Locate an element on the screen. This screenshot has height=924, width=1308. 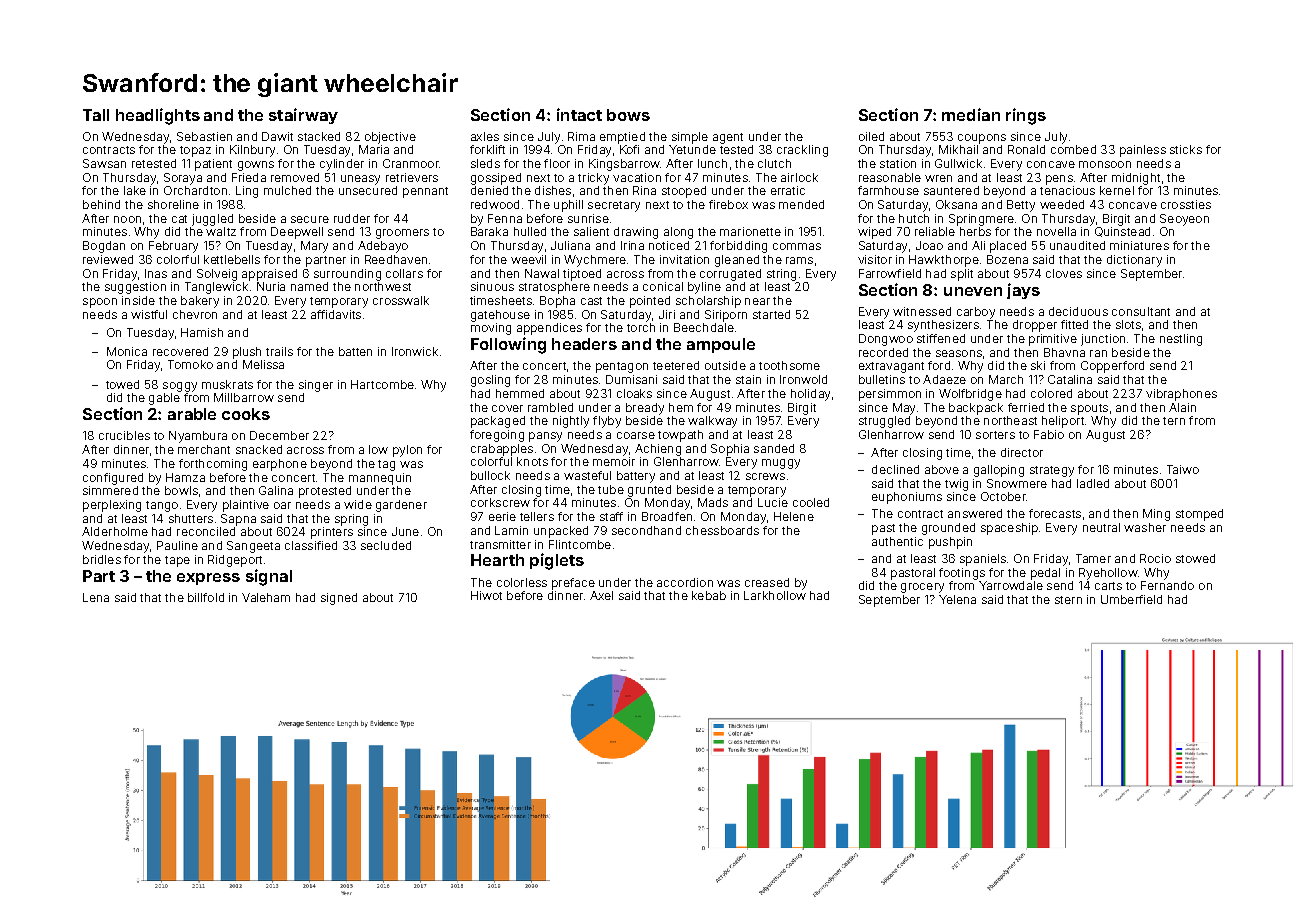
Valeham is located at coordinates (266, 597).
